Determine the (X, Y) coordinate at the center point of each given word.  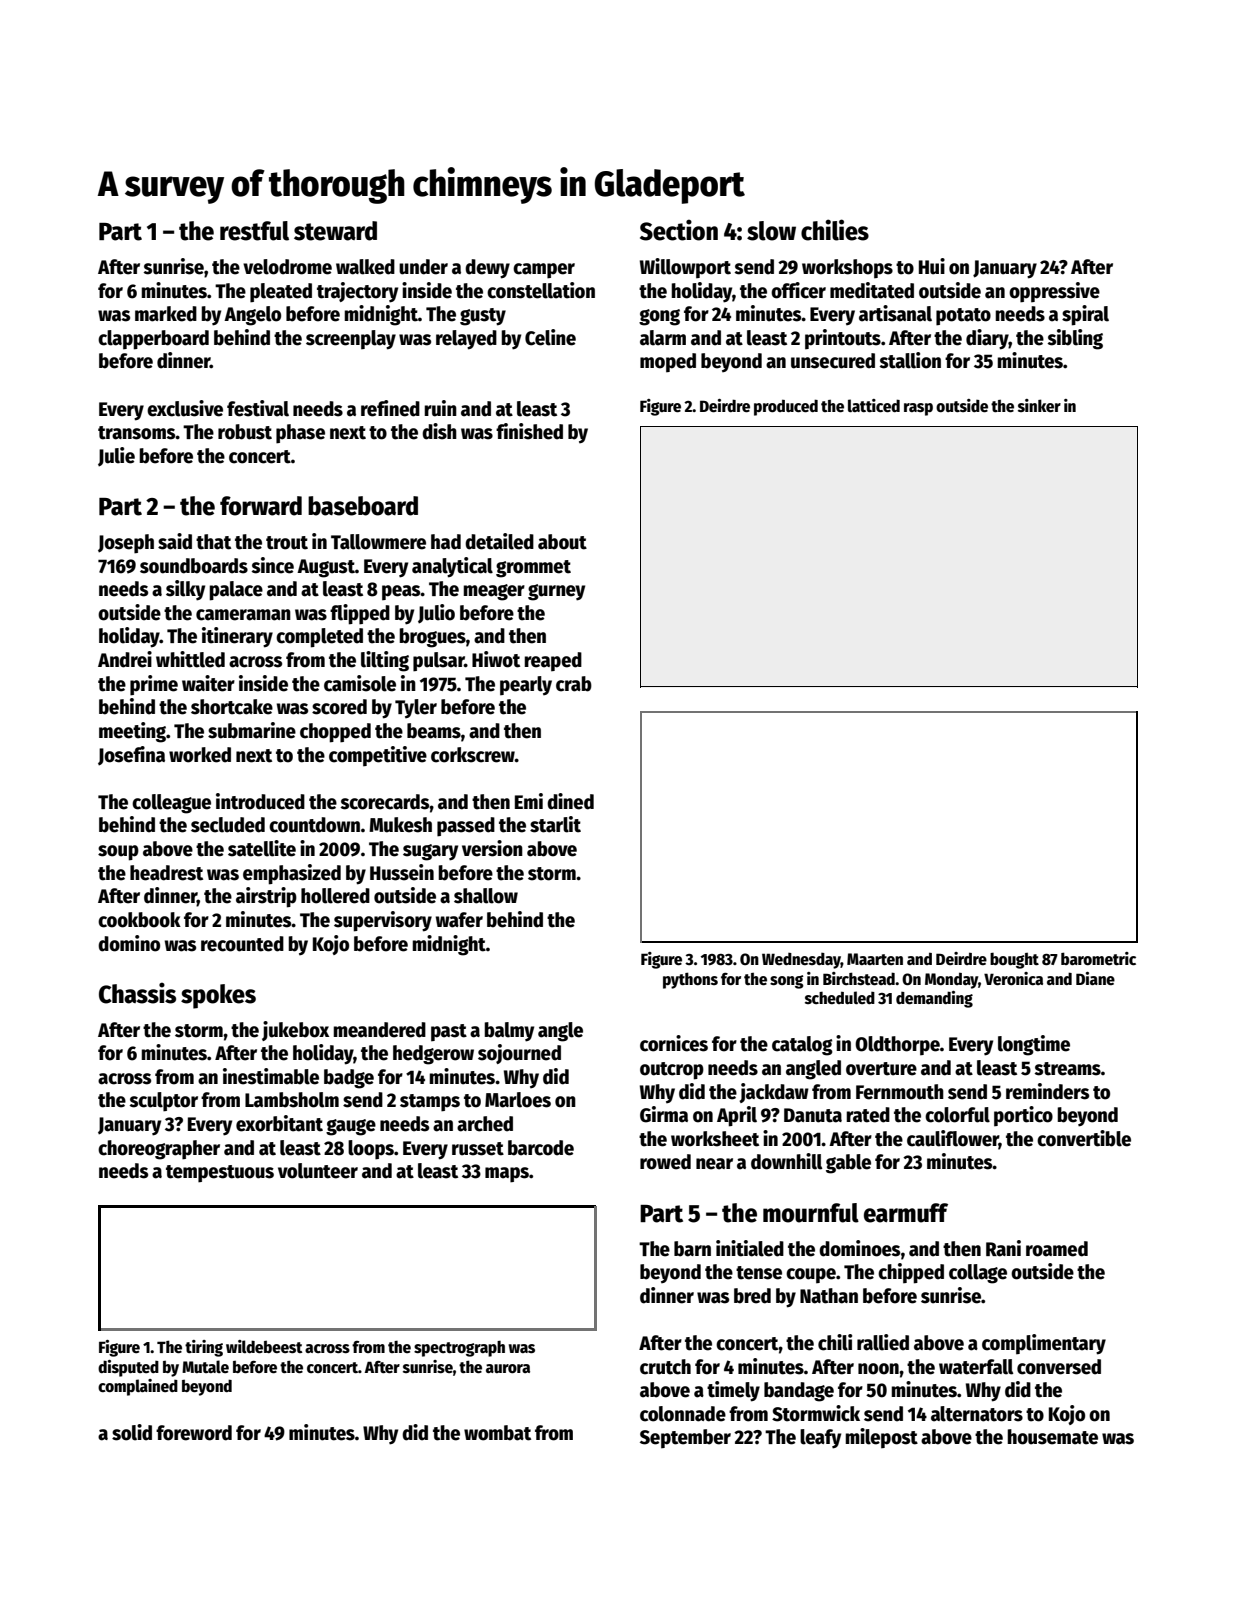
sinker (1039, 406)
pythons (690, 980)
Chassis (137, 993)
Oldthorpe (897, 1046)
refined (390, 408)
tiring (204, 1348)
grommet (533, 569)
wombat (497, 1433)
